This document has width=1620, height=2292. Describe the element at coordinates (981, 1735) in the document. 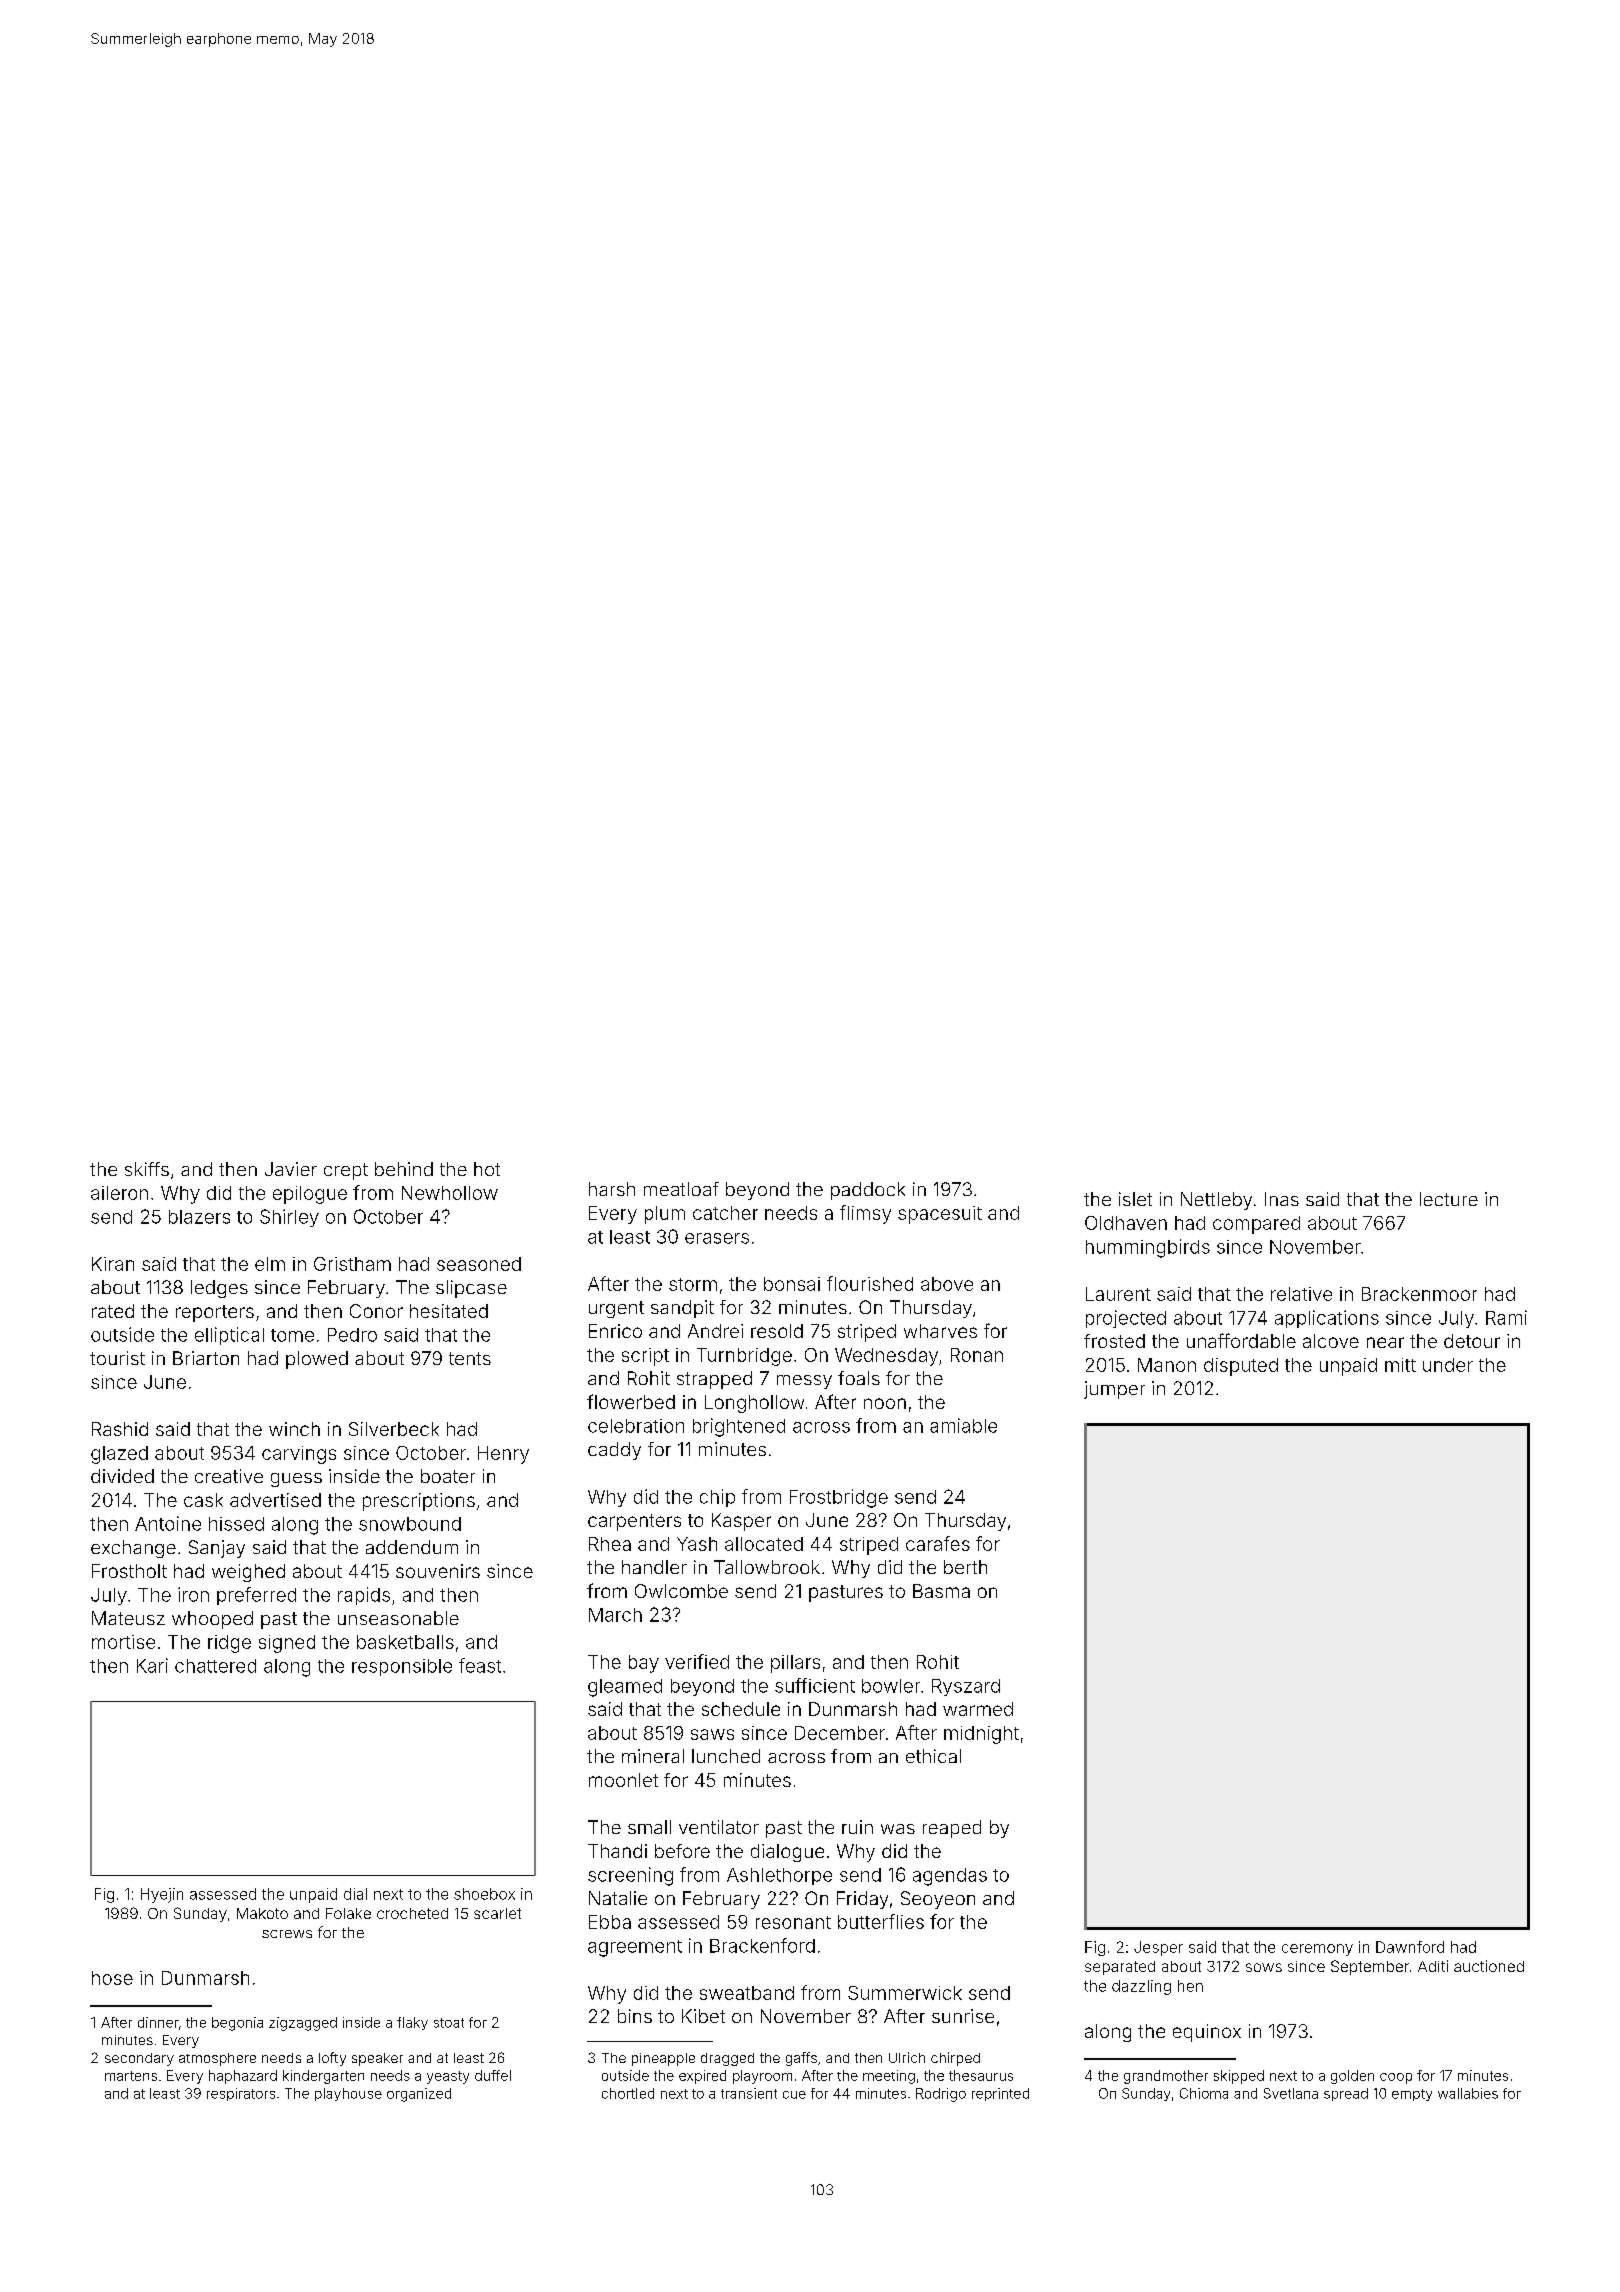

I see `midnight` at that location.
